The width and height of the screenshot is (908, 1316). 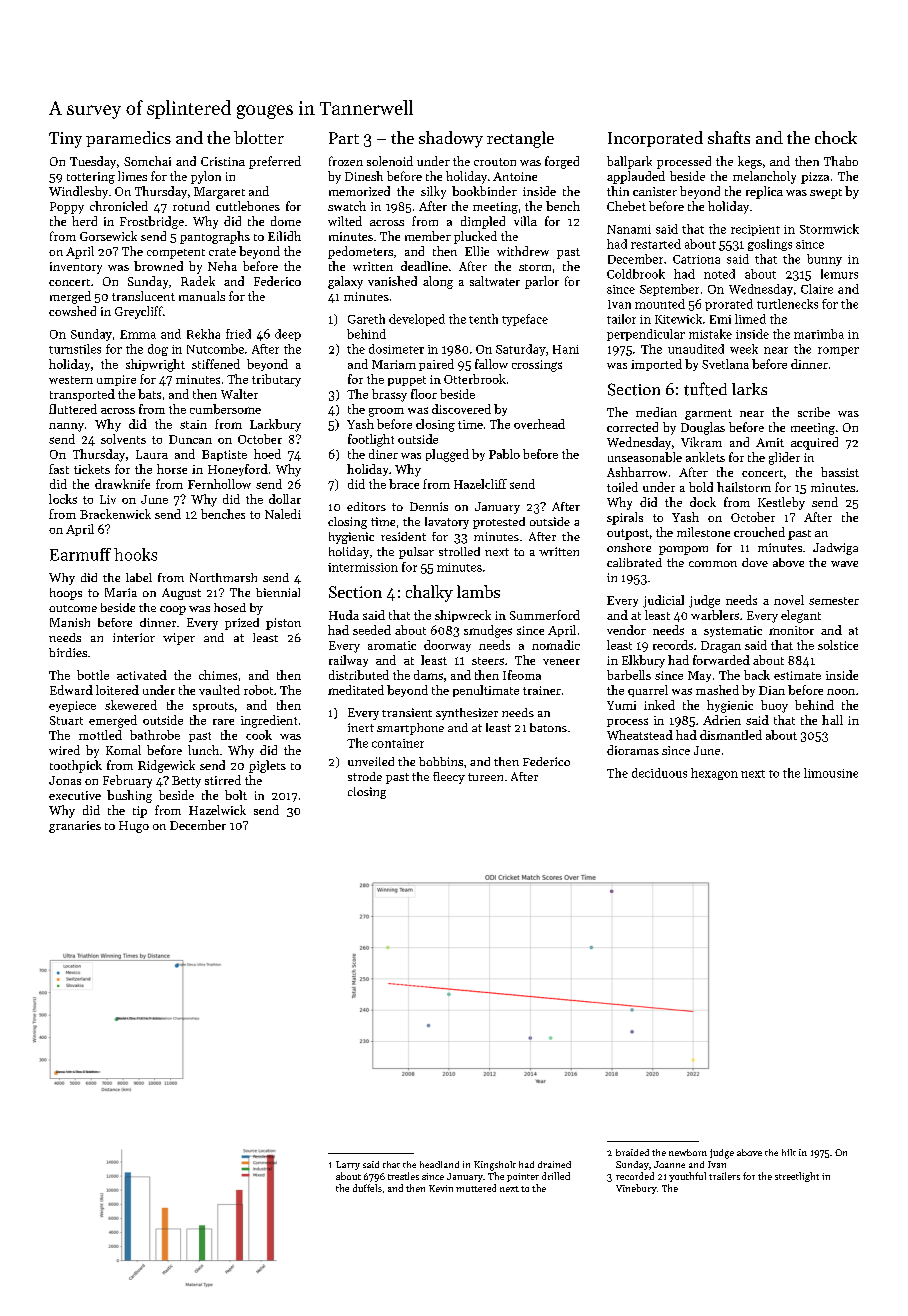 What do you see at coordinates (476, 1188) in the screenshot?
I see `muttered` at bounding box center [476, 1188].
